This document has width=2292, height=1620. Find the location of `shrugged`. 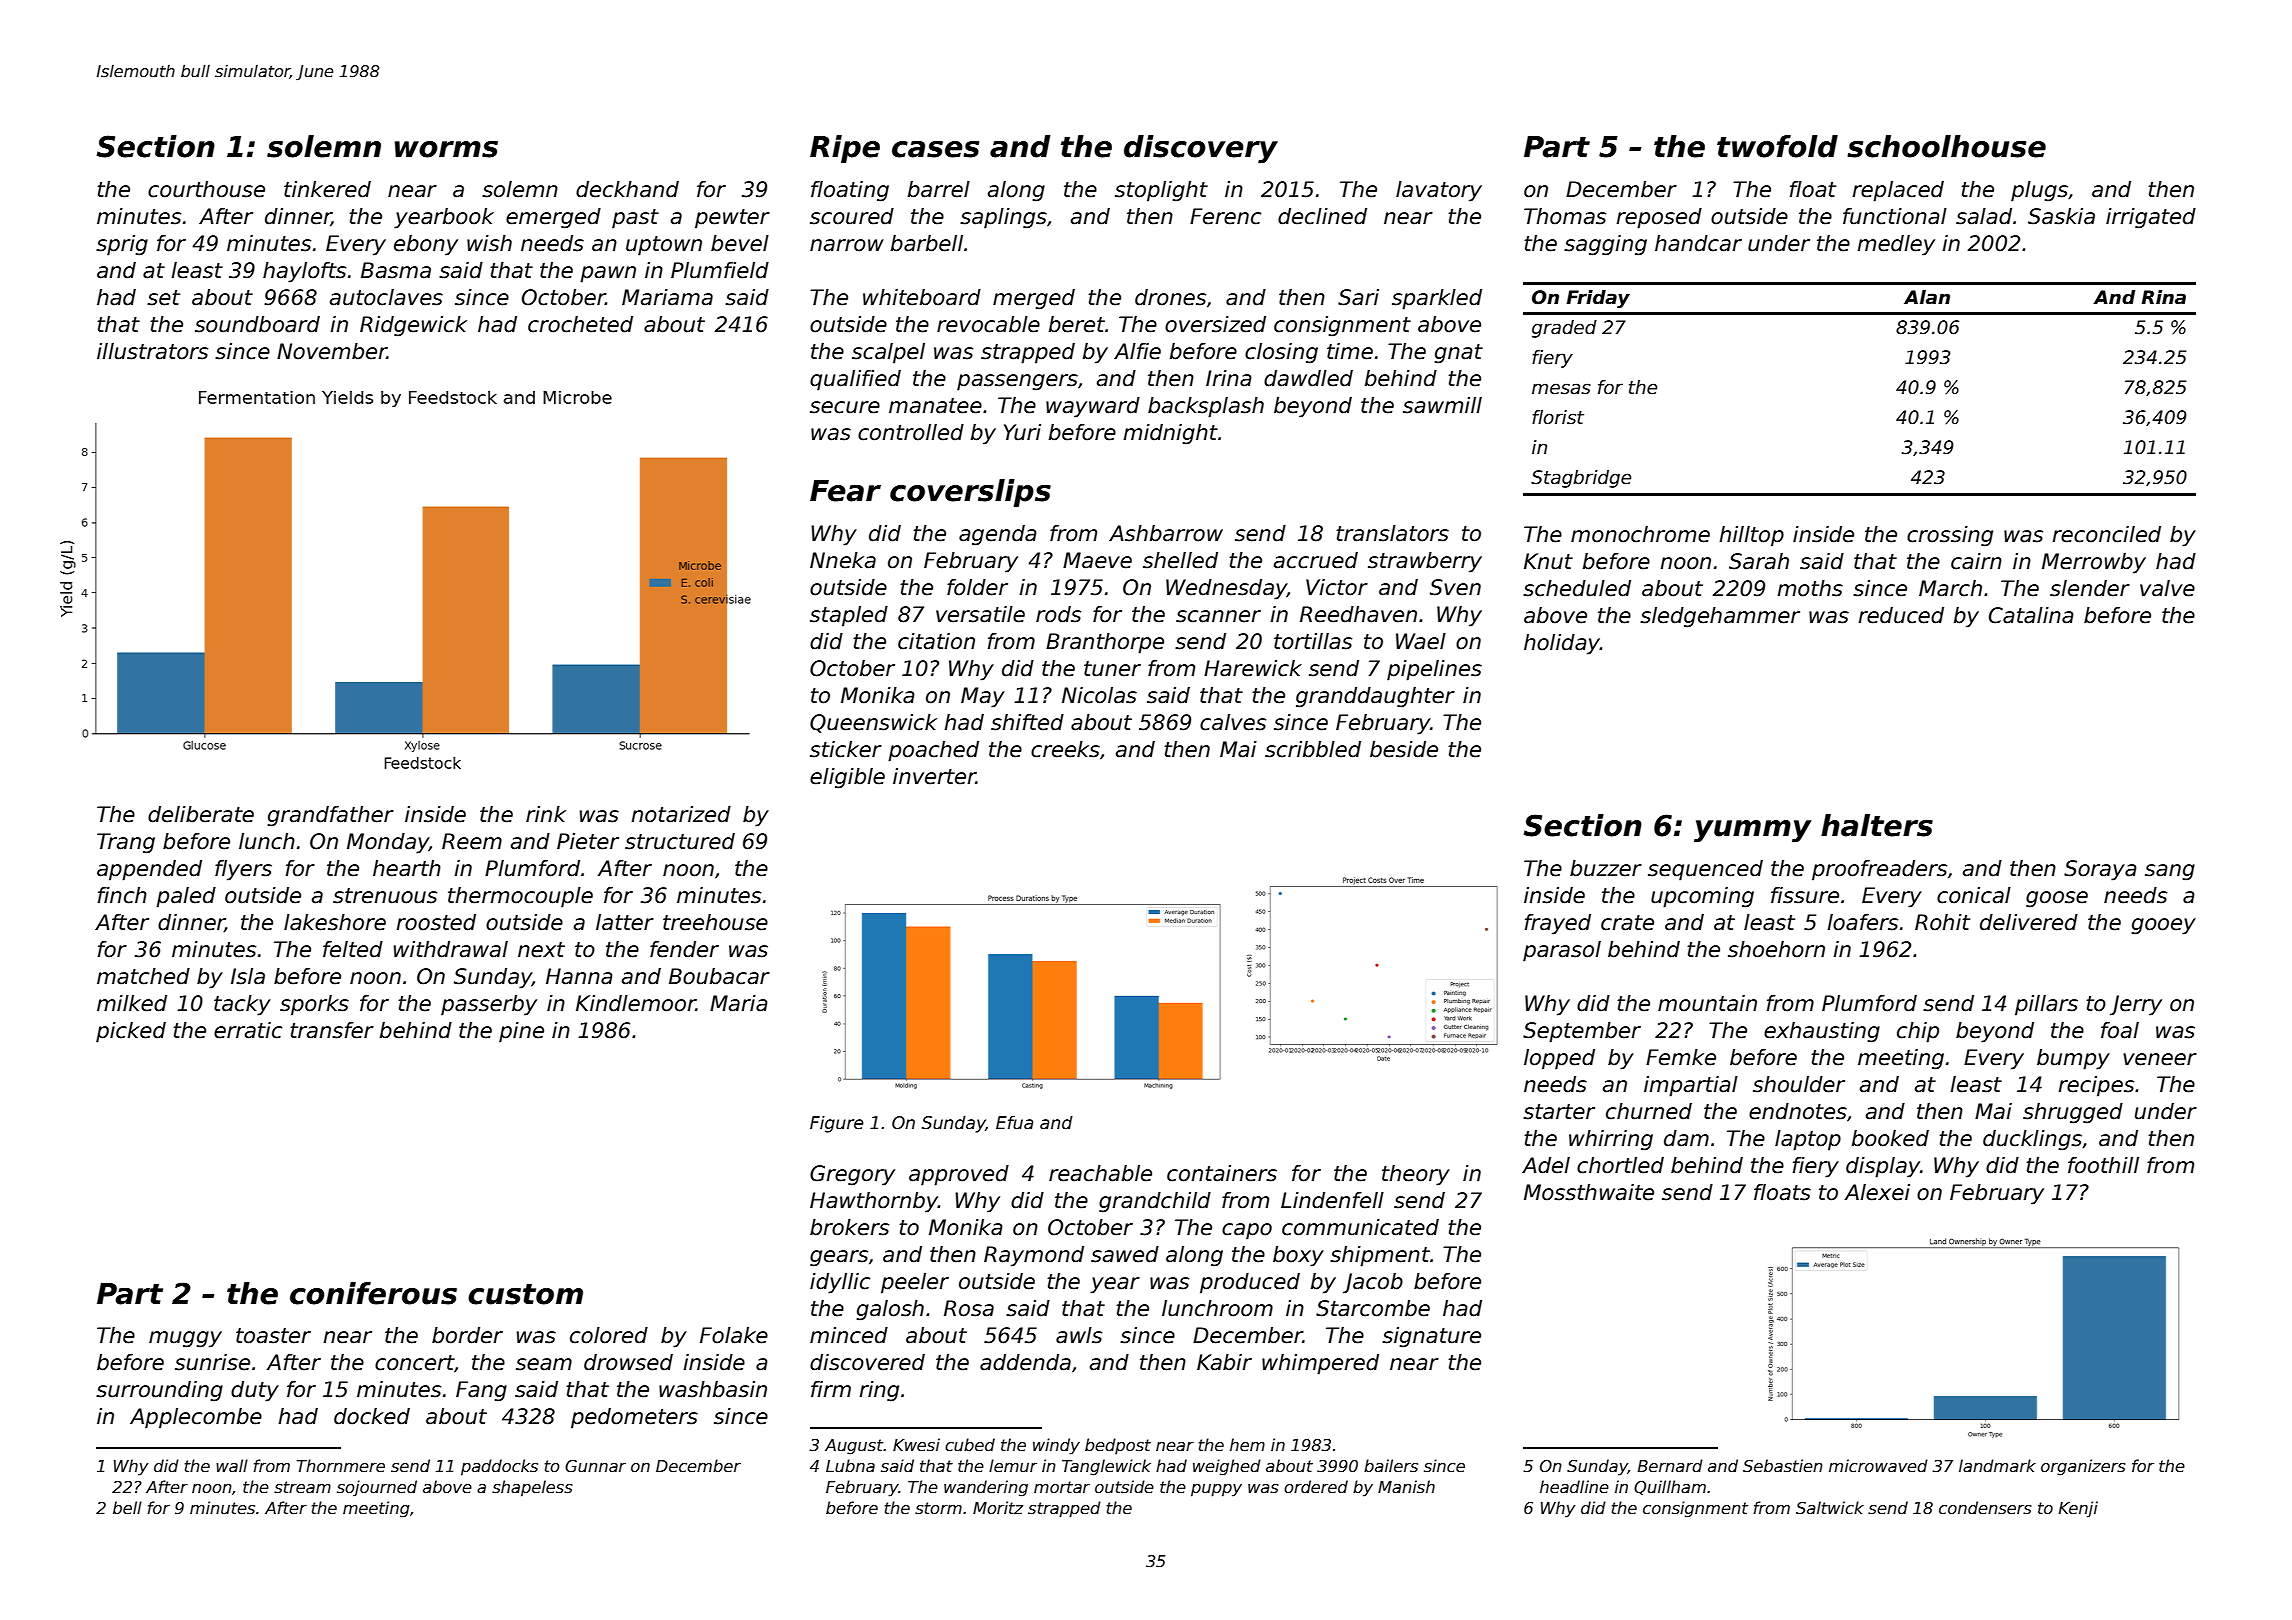

shrugged is located at coordinates (2073, 1113).
